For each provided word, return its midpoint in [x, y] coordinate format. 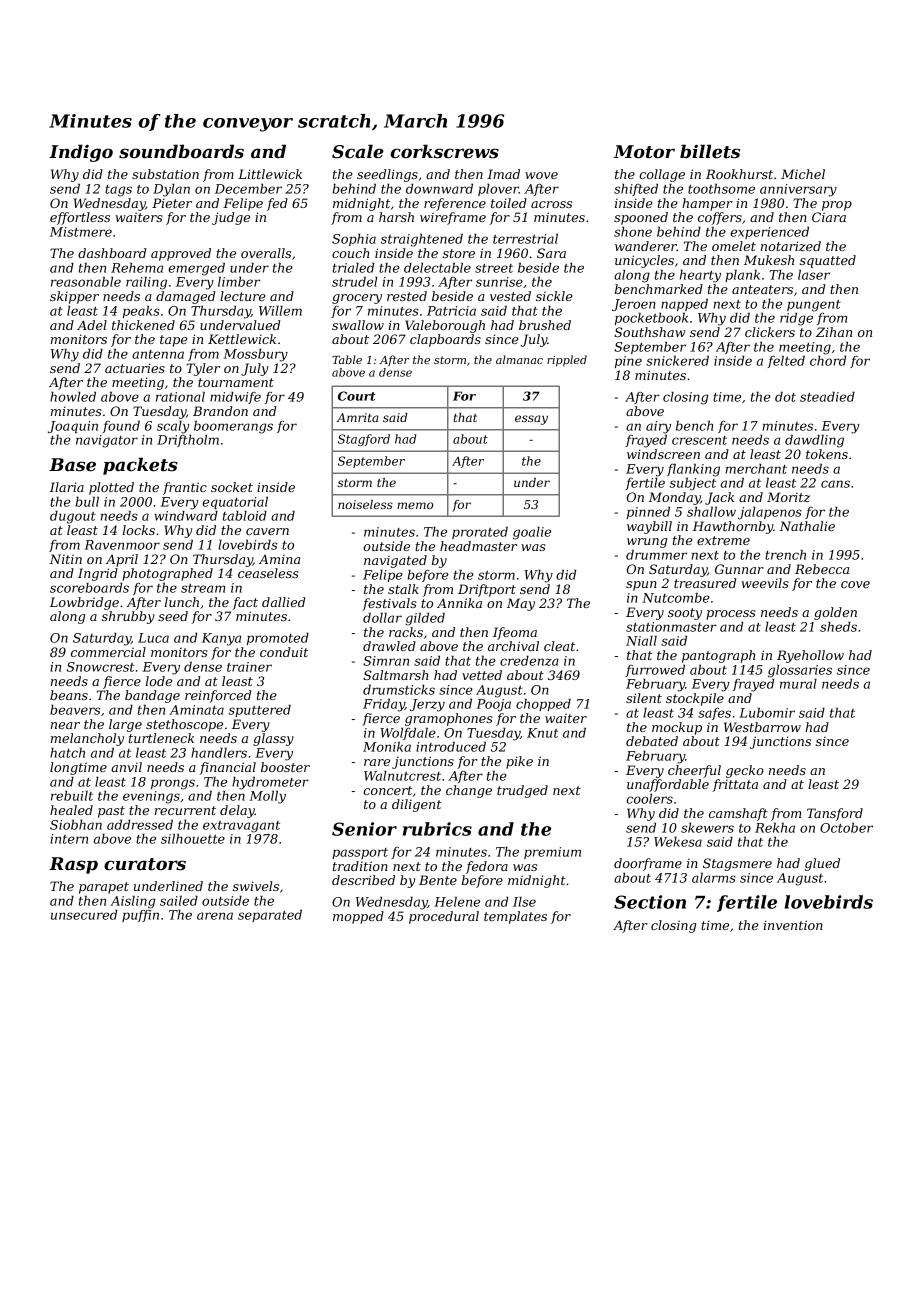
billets [710, 151]
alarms [714, 877]
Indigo [81, 153]
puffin [140, 916]
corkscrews [444, 151]
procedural [444, 917]
